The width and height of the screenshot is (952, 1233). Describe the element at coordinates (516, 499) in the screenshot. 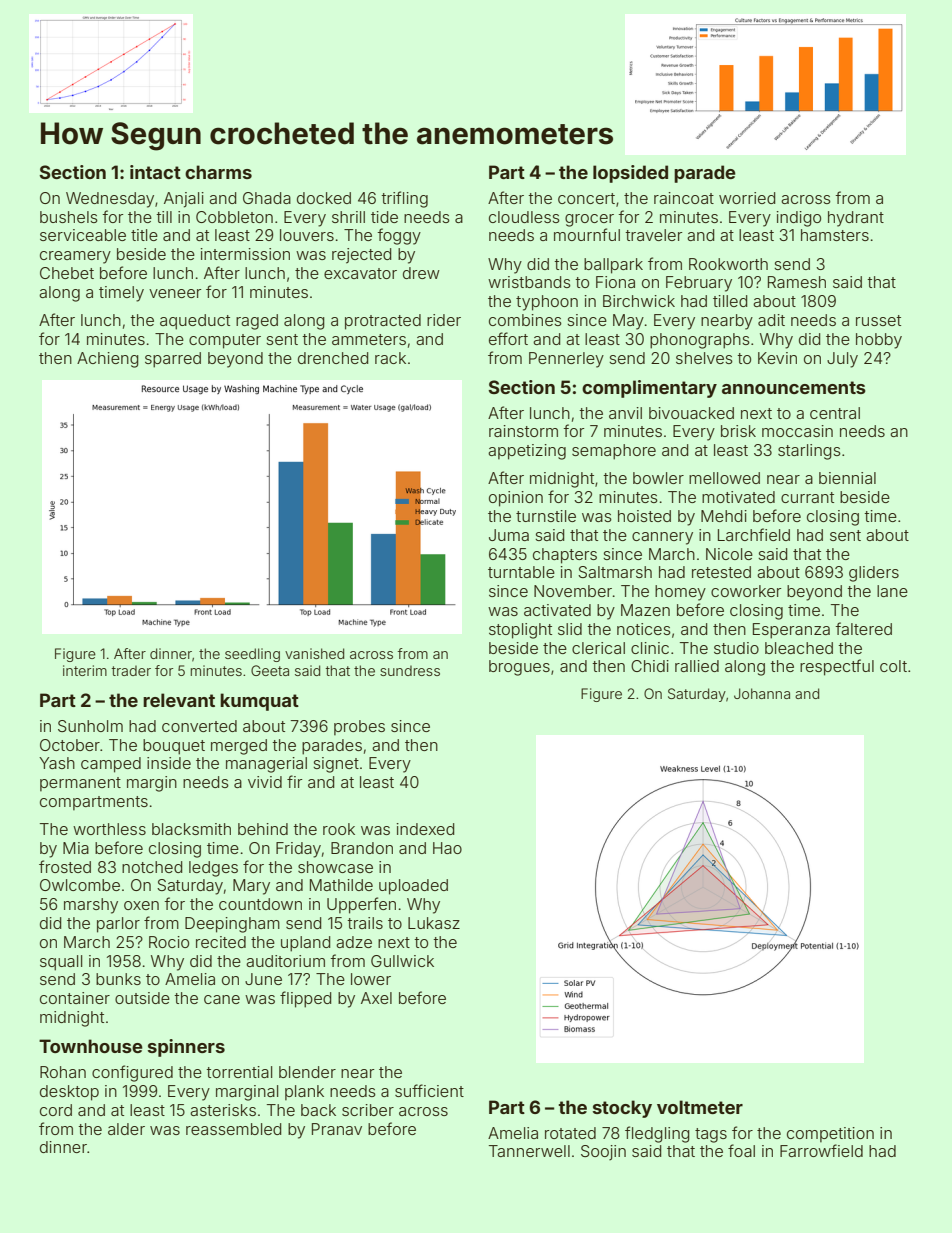

I see `opinion` at that location.
